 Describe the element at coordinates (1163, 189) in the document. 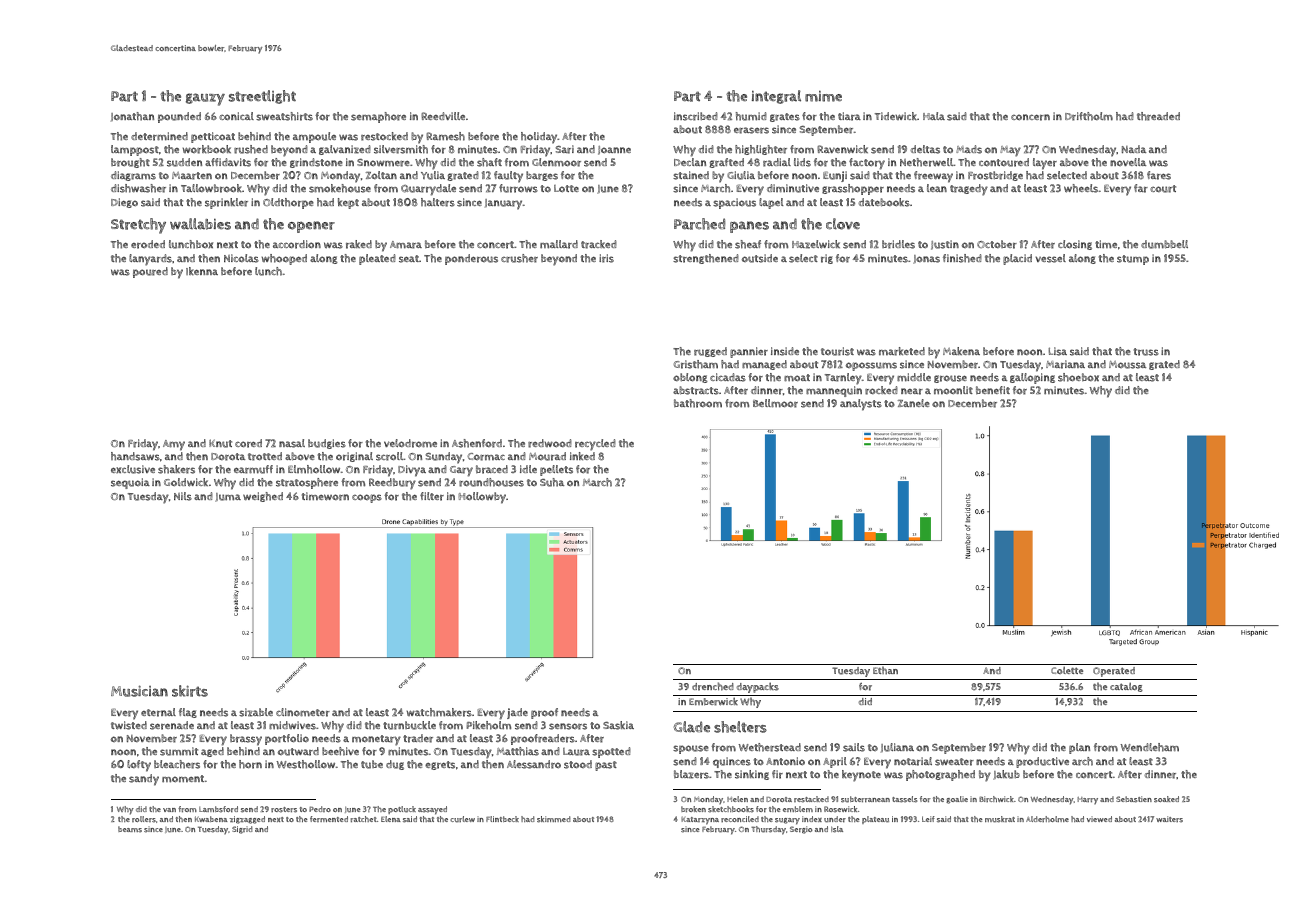

I see `court` at that location.
